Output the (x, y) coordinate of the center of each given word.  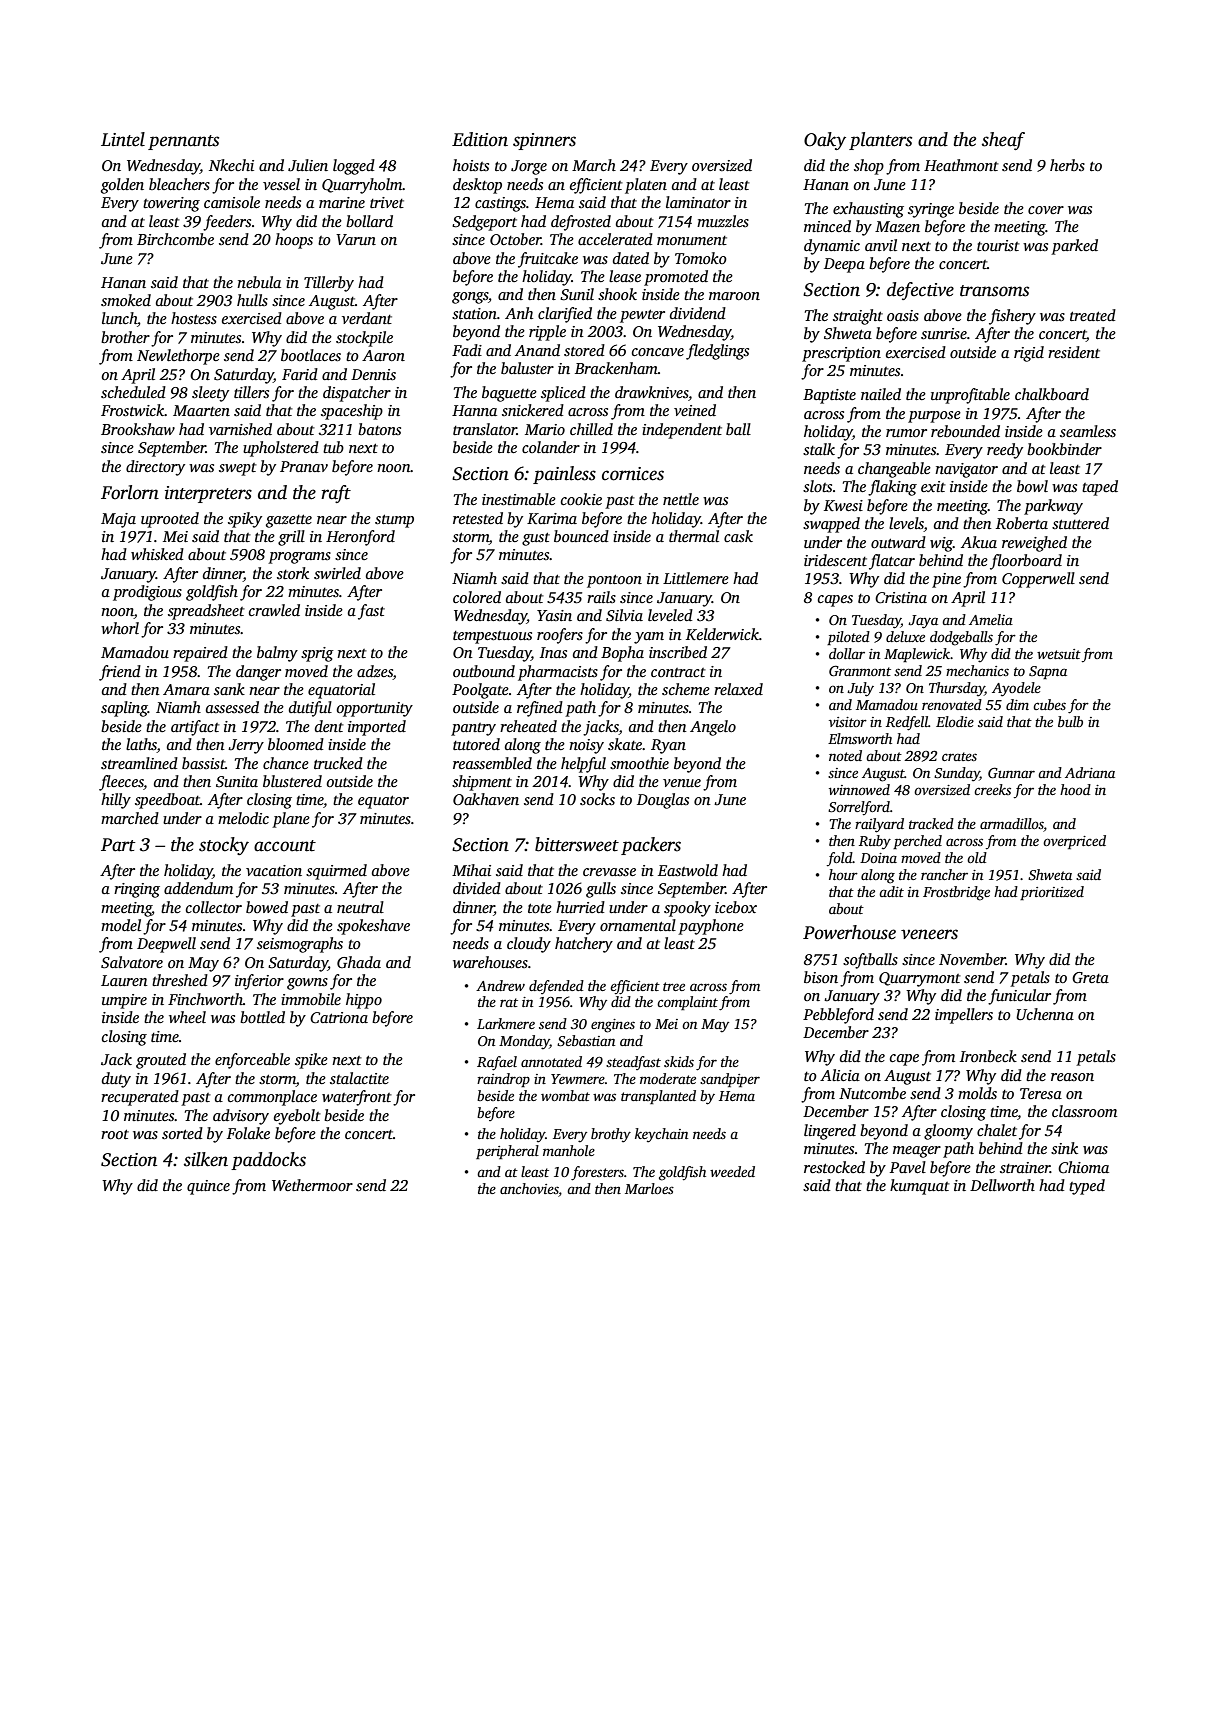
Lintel (123, 139)
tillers (251, 392)
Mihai (471, 870)
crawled (274, 610)
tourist (998, 245)
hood (1075, 789)
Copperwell (1038, 580)
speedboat (167, 801)
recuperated (140, 1098)
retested (478, 518)
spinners (544, 141)
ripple (547, 333)
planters (880, 141)
